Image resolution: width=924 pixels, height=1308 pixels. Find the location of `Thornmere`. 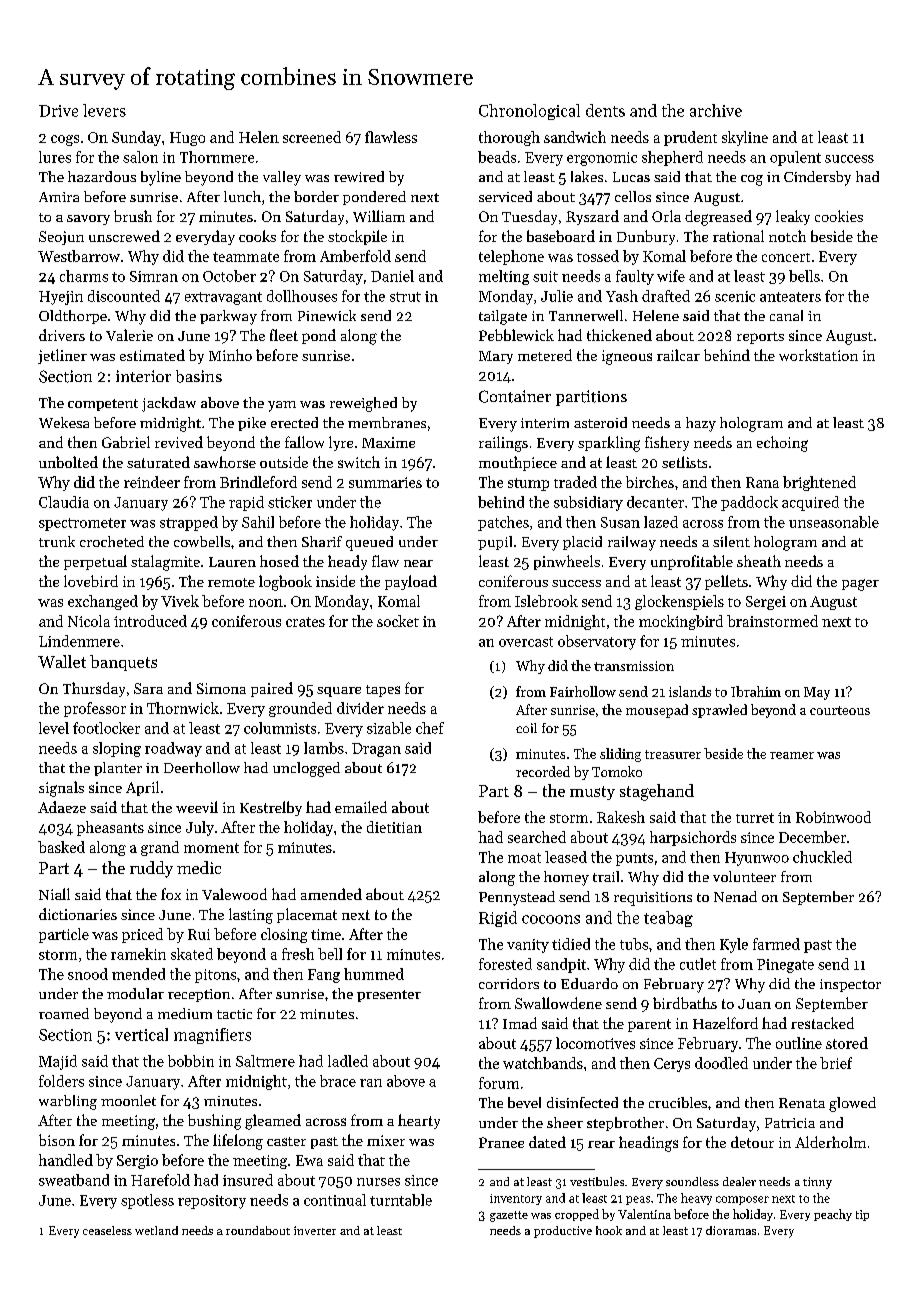

Thornmere is located at coordinates (217, 157).
